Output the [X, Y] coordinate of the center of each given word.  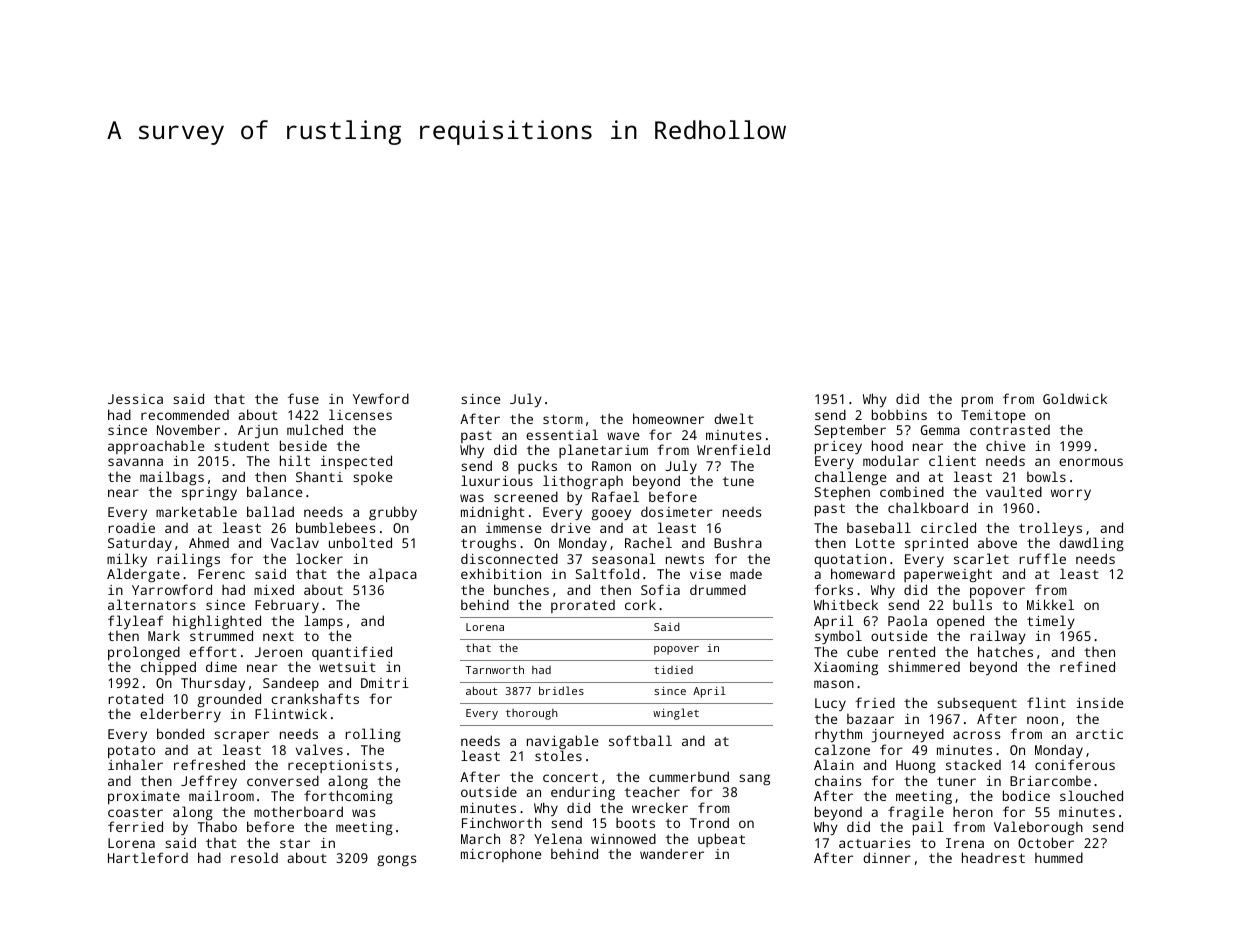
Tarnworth [495, 669]
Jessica [135, 399]
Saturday [140, 544]
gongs [396, 860]
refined [1087, 666]
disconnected [509, 558]
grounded [229, 700]
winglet [676, 714]
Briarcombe [1050, 781]
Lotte [875, 543]
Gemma [940, 430]
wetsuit [347, 667]
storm [563, 419]
